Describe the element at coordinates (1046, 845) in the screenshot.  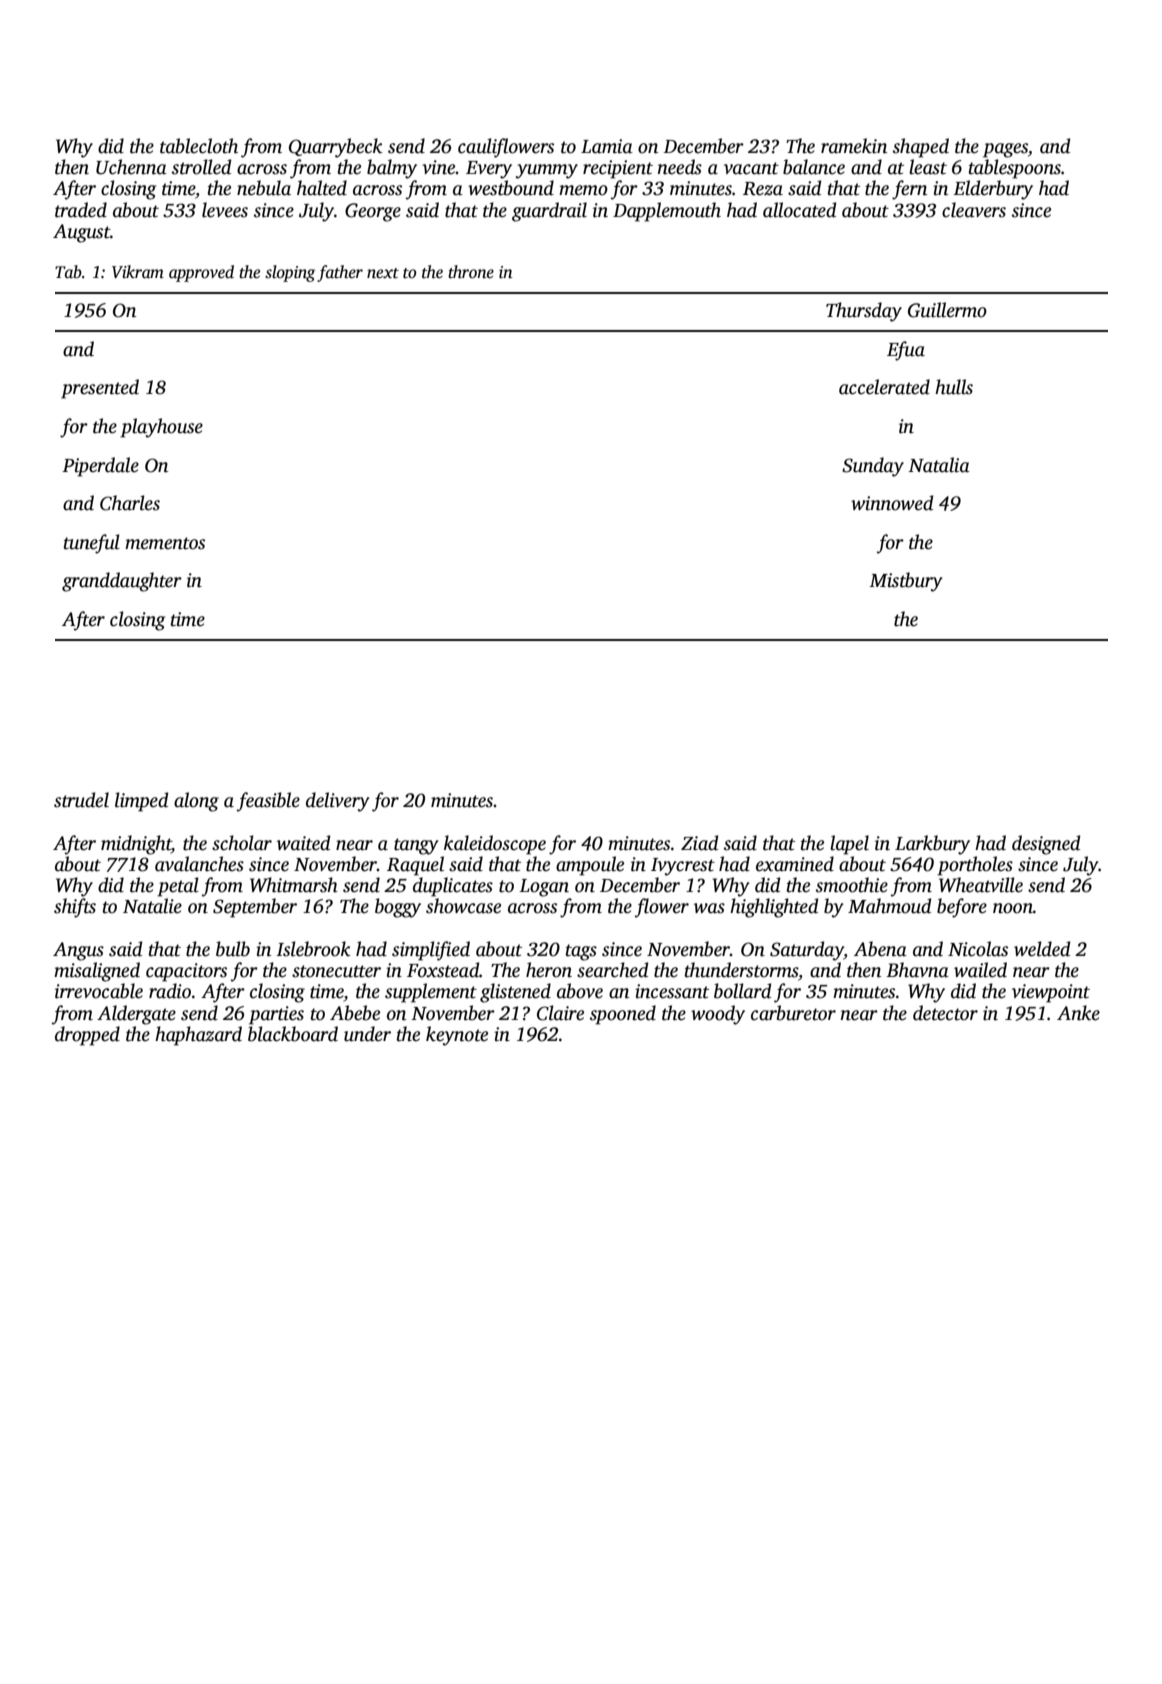
I see `designed` at that location.
